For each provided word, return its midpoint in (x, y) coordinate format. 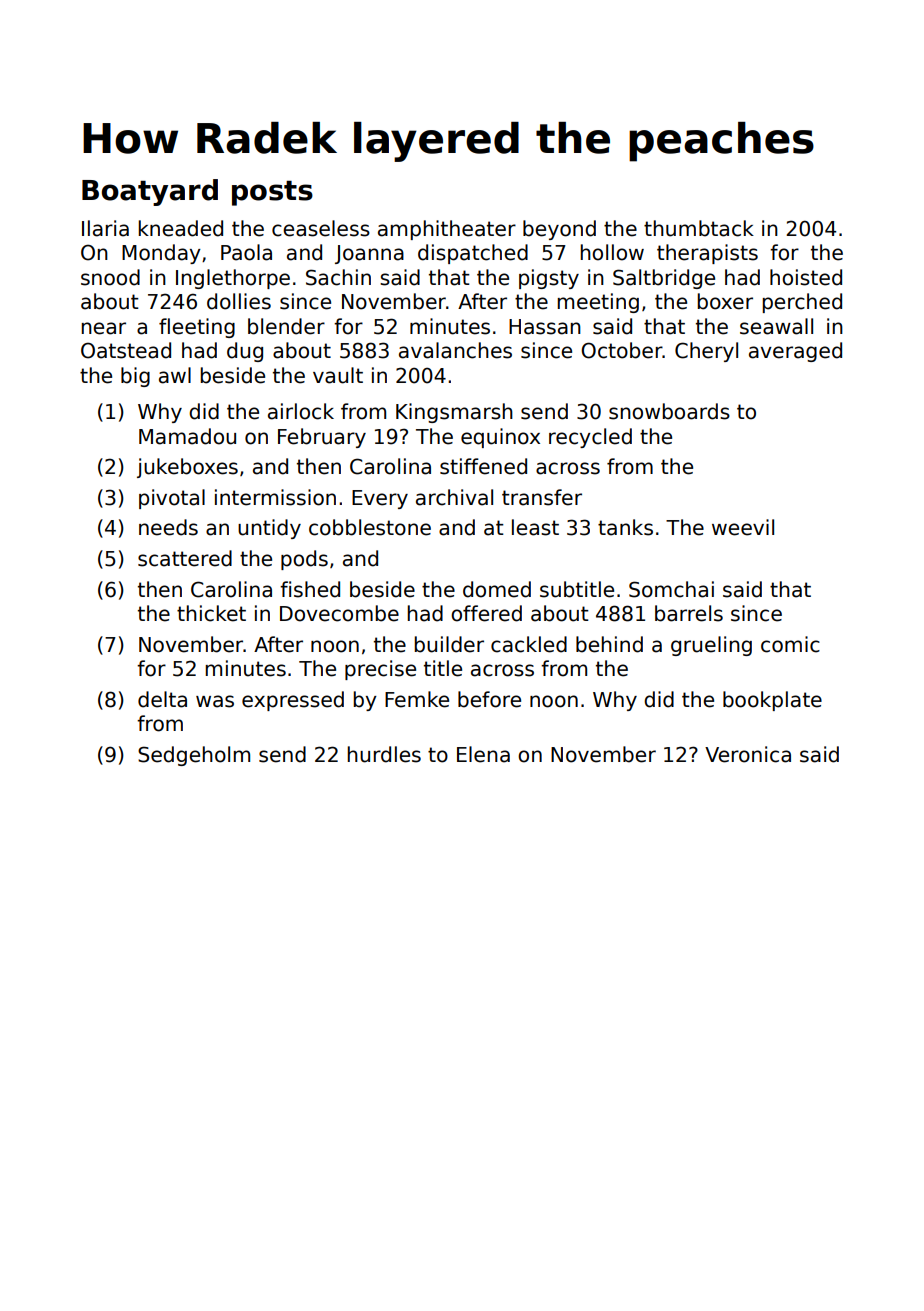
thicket (211, 613)
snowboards (669, 411)
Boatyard (150, 192)
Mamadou (187, 436)
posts (272, 193)
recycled (590, 438)
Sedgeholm (194, 756)
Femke (417, 699)
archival (454, 497)
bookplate (772, 701)
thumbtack (699, 228)
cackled (529, 644)
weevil (743, 527)
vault (338, 375)
